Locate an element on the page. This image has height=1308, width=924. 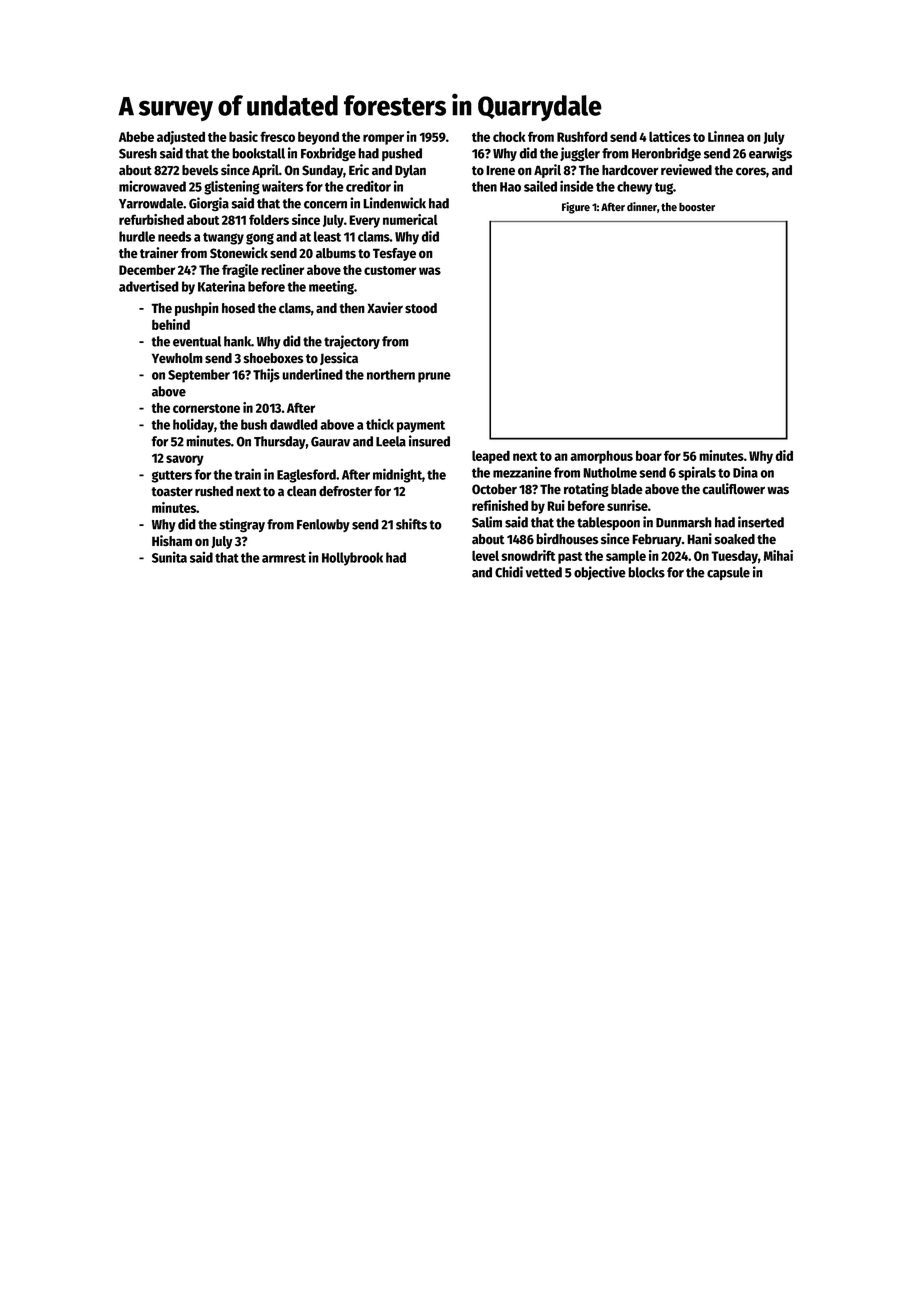
romper is located at coordinates (383, 139).
